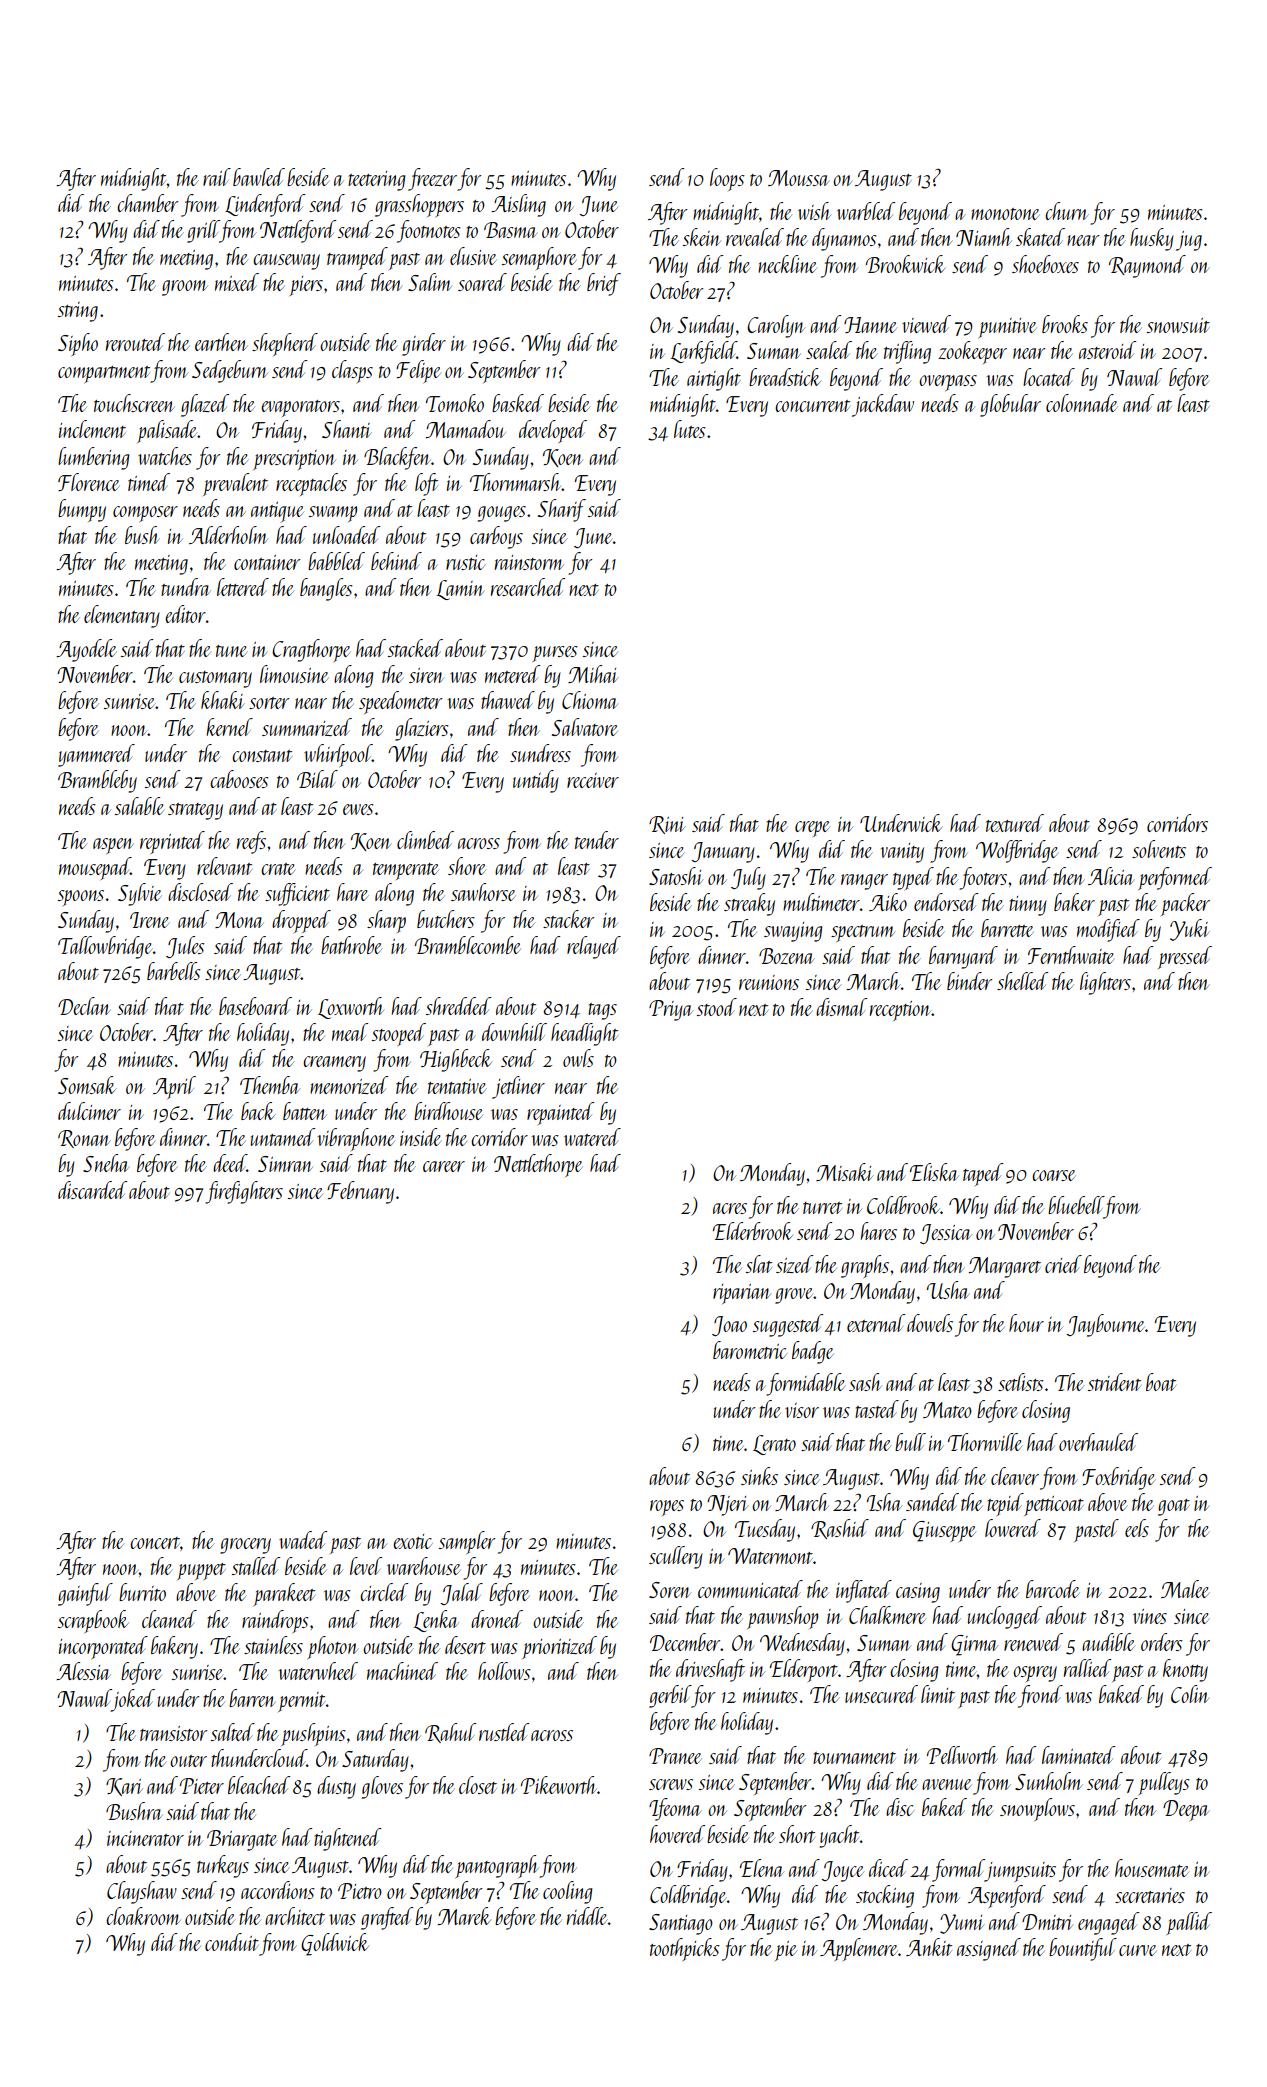 Image resolution: width=1267 pixels, height=2087 pixels. Describe the element at coordinates (1190, 1694) in the page. I see `Colin` at that location.
